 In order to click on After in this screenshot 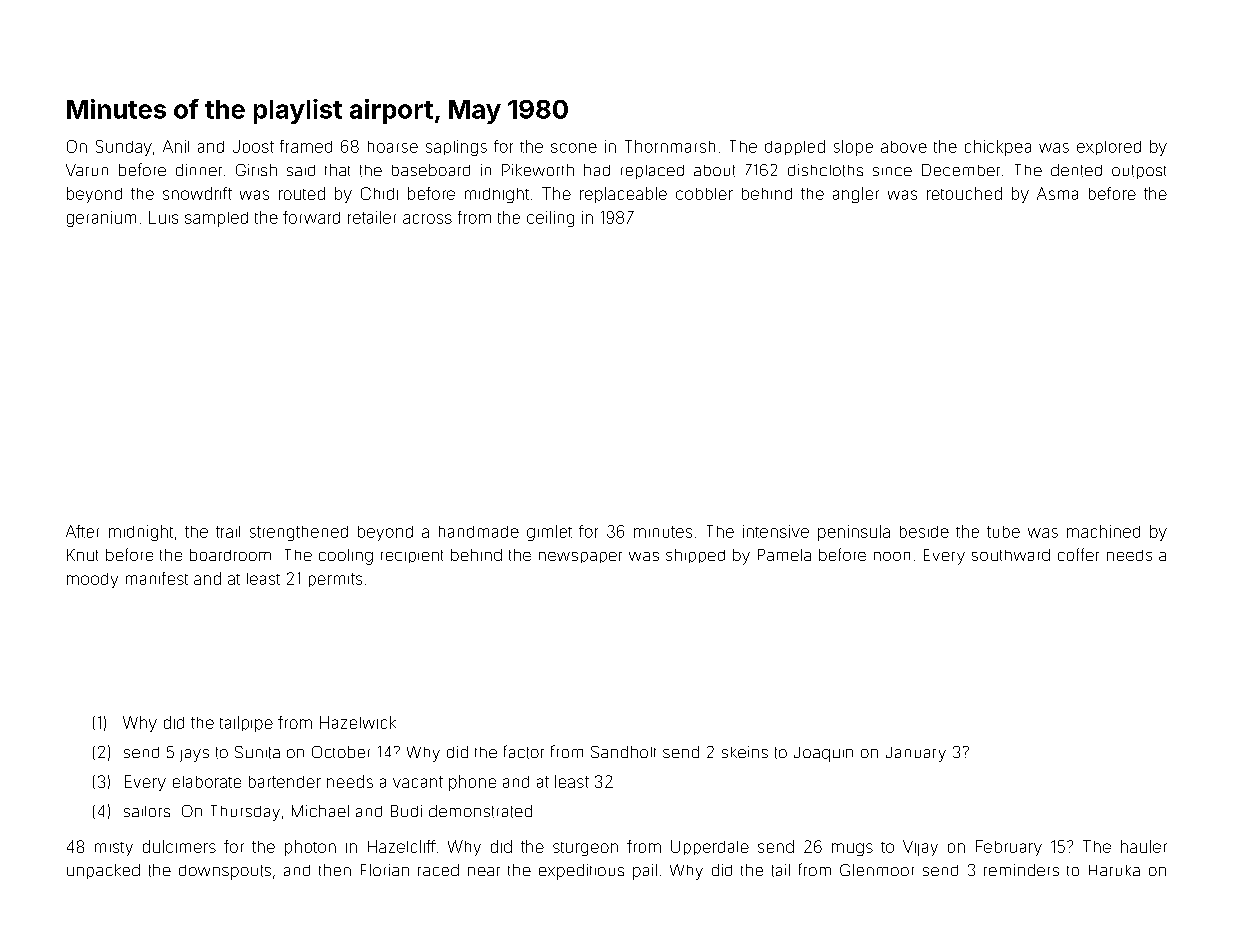, I will do `click(82, 531)`.
